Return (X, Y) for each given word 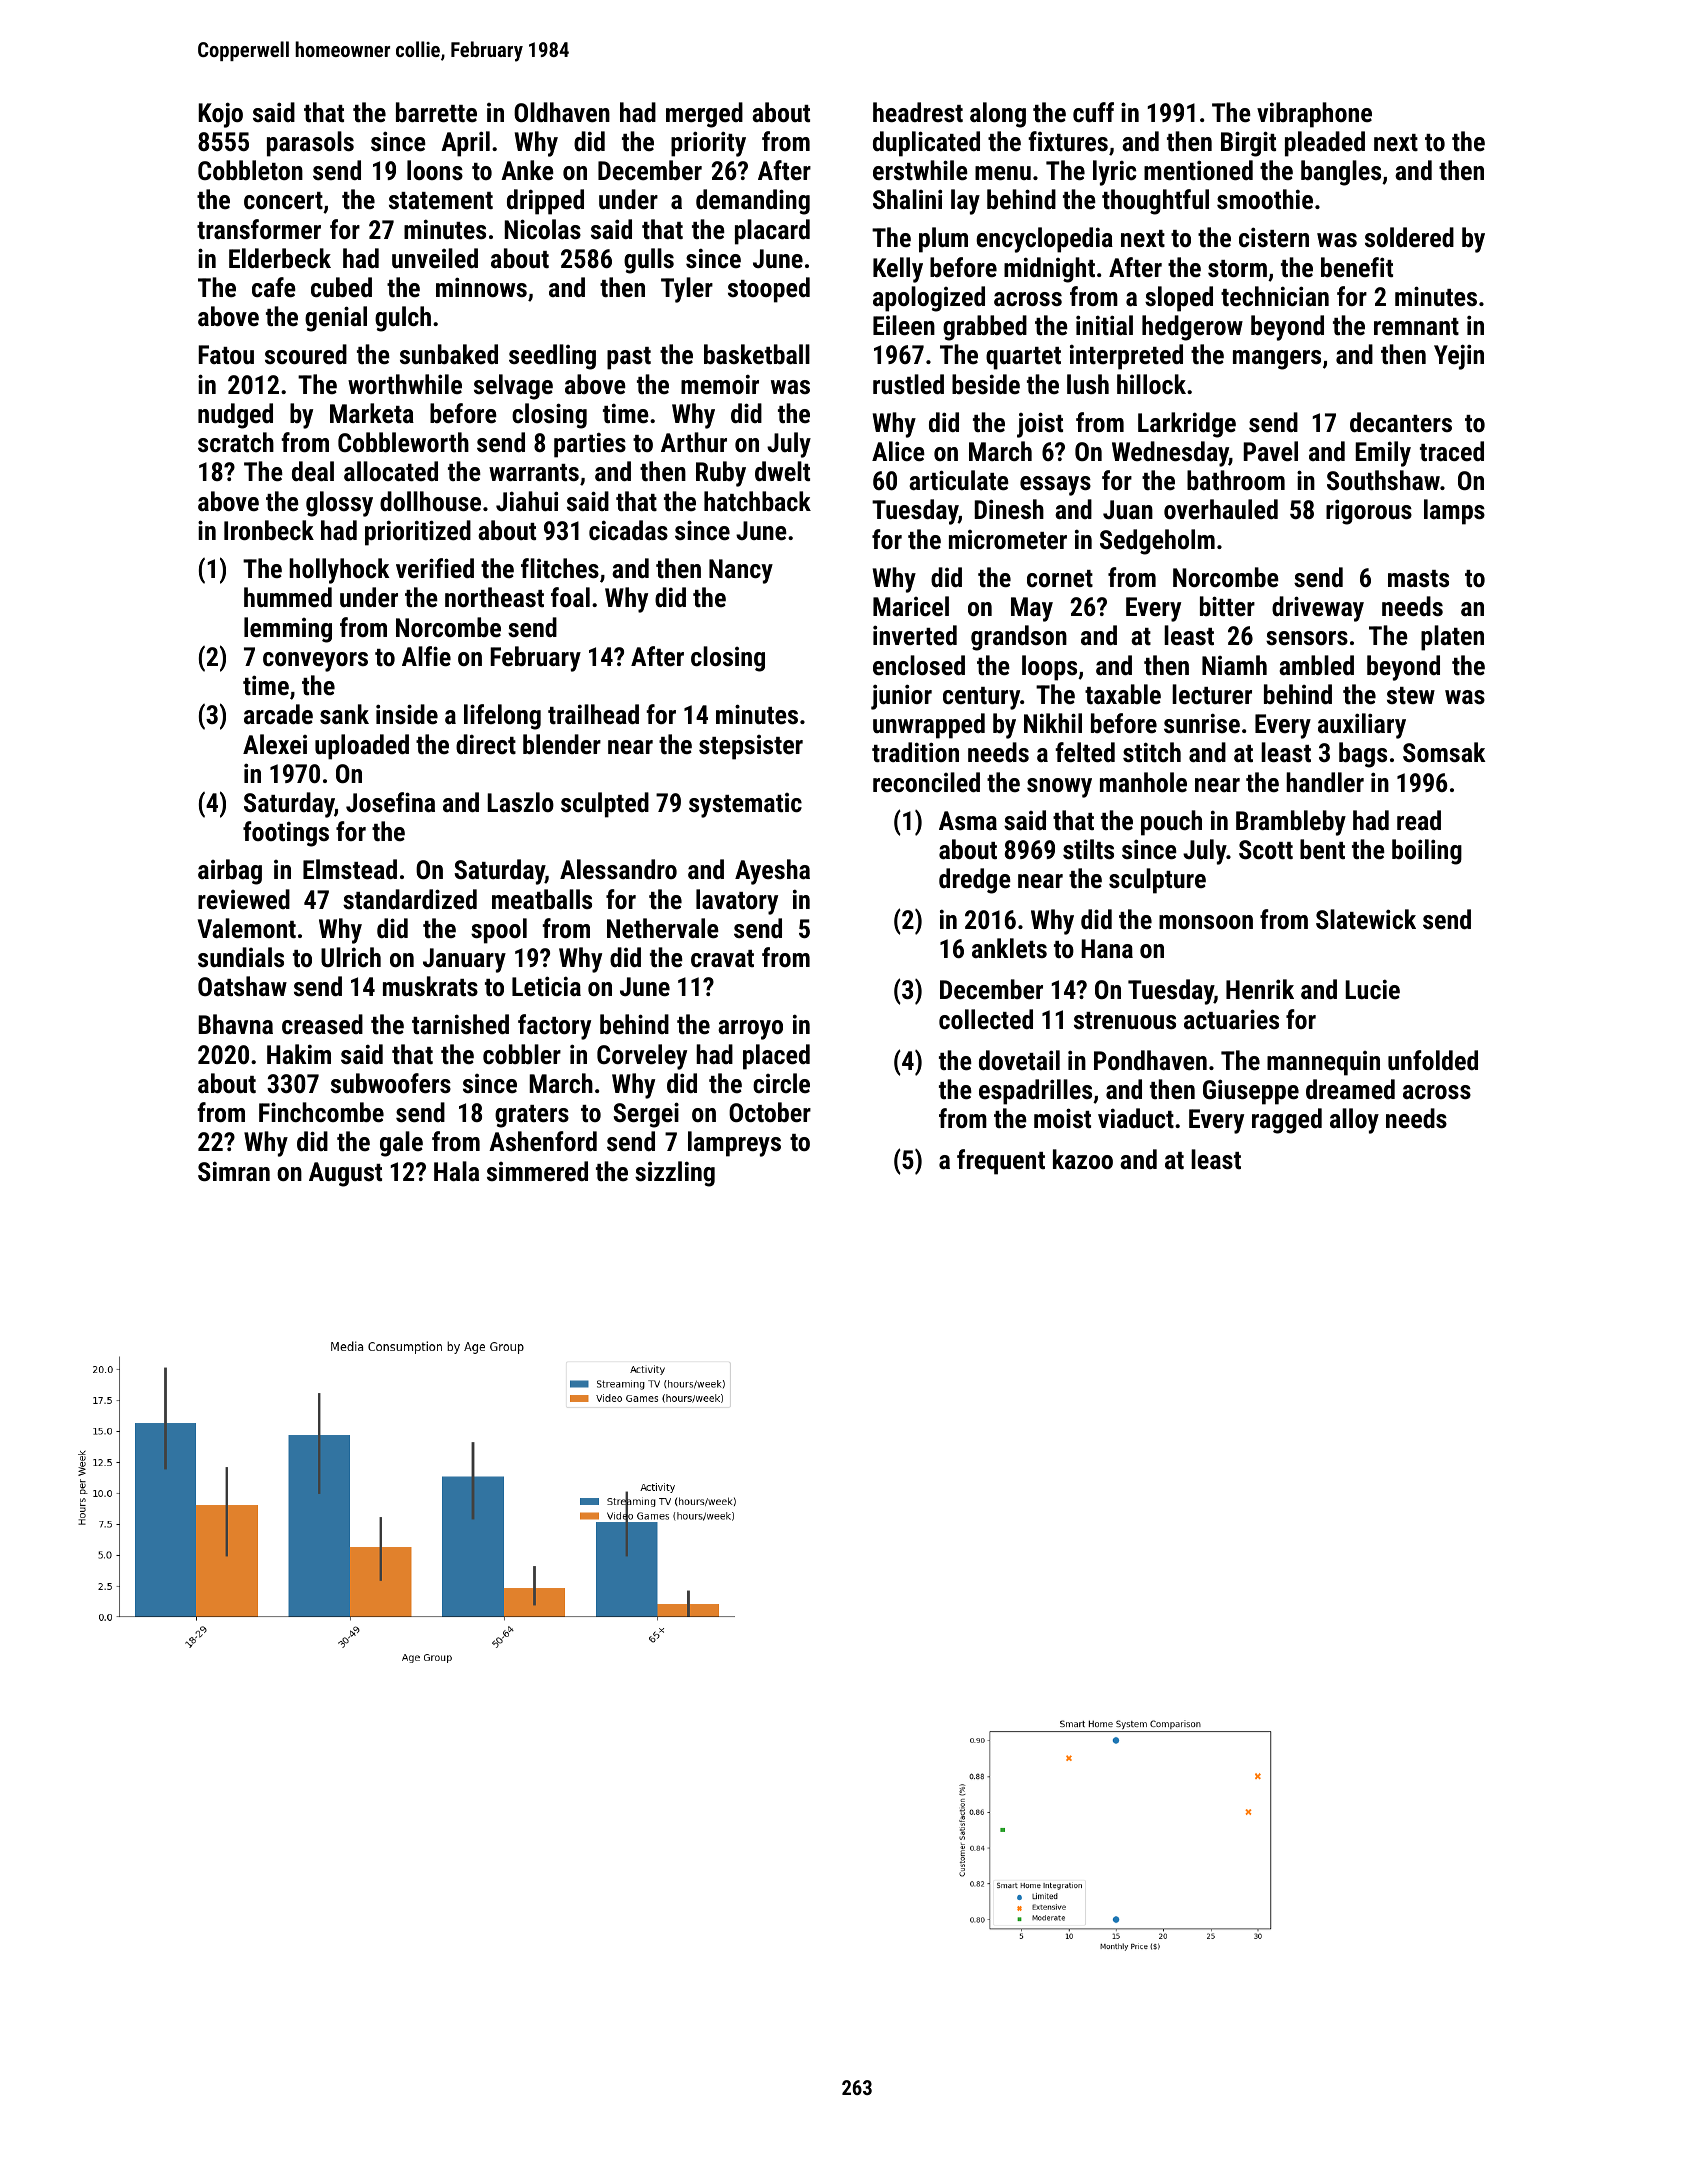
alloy (1354, 1121)
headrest (918, 112)
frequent (1001, 1162)
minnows (481, 287)
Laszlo (520, 802)
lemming (288, 630)
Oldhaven (562, 112)
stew (1411, 695)
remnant (1416, 326)
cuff (1093, 112)
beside (986, 384)
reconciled (926, 782)
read (1419, 820)
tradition (915, 752)
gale (401, 1144)
